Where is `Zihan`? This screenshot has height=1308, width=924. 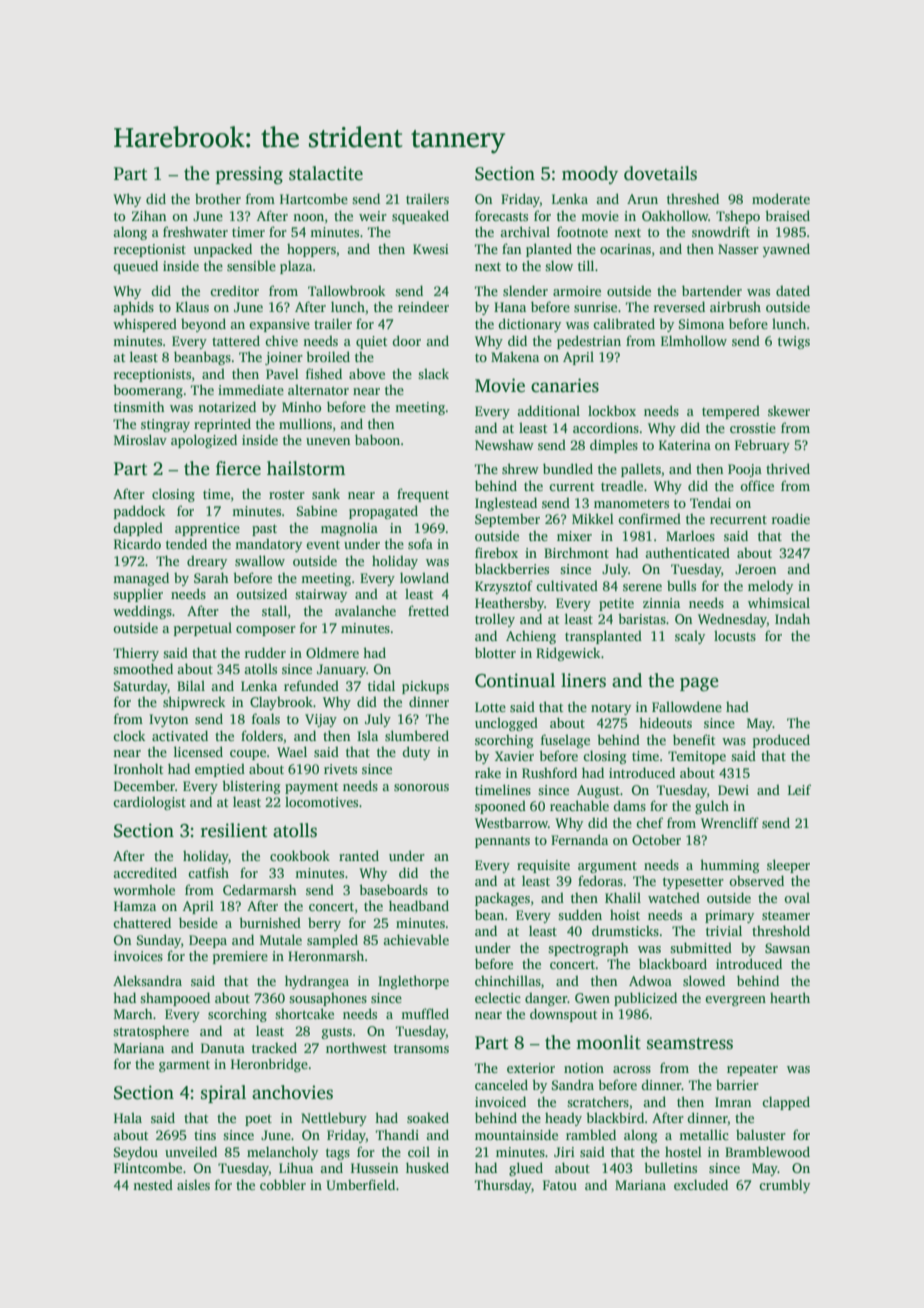
Zihan is located at coordinates (149, 215).
